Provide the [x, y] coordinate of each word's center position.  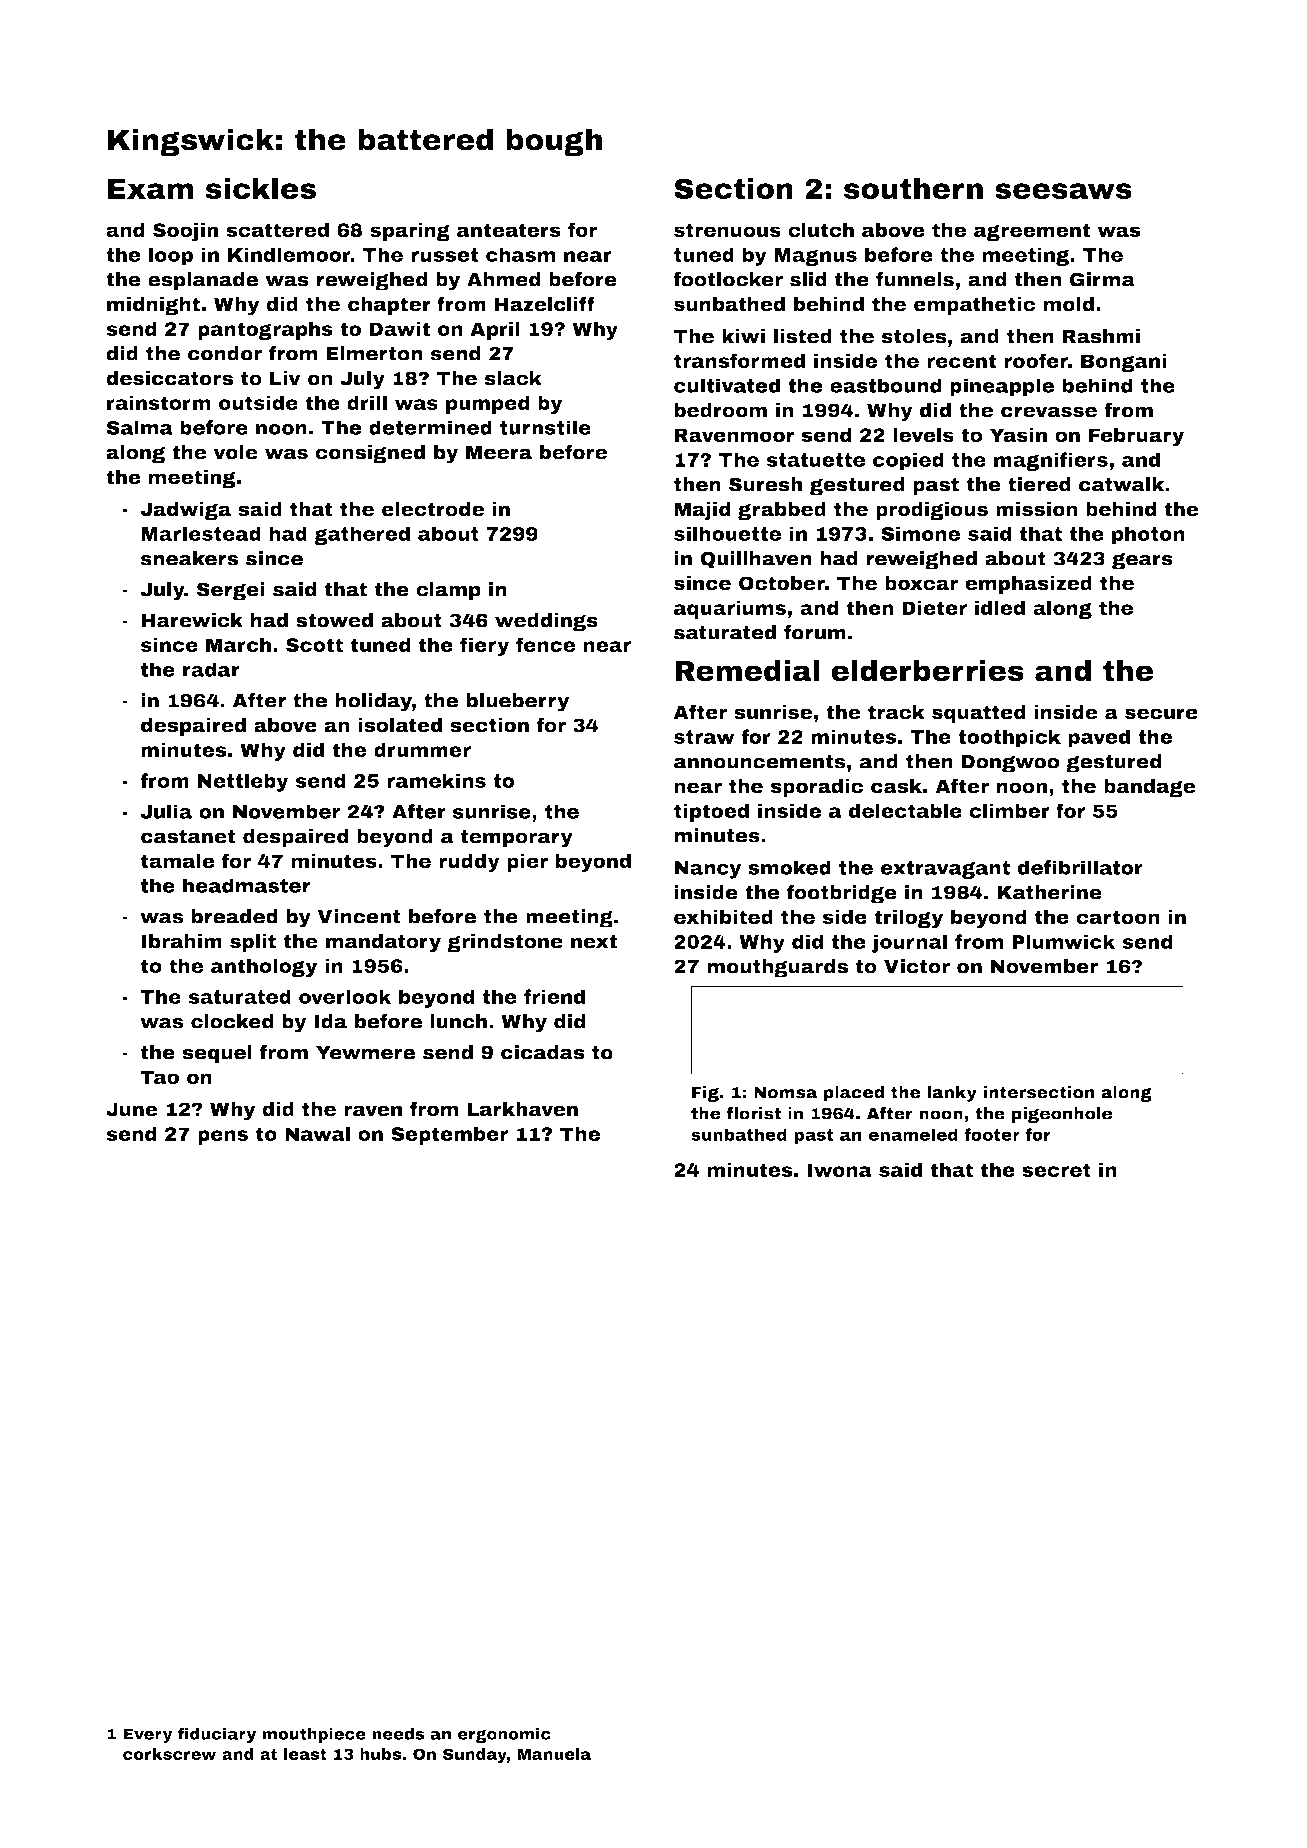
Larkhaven [522, 1109]
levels [923, 434]
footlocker [728, 279]
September [449, 1135]
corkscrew [170, 1754]
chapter [389, 306]
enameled [913, 1134]
